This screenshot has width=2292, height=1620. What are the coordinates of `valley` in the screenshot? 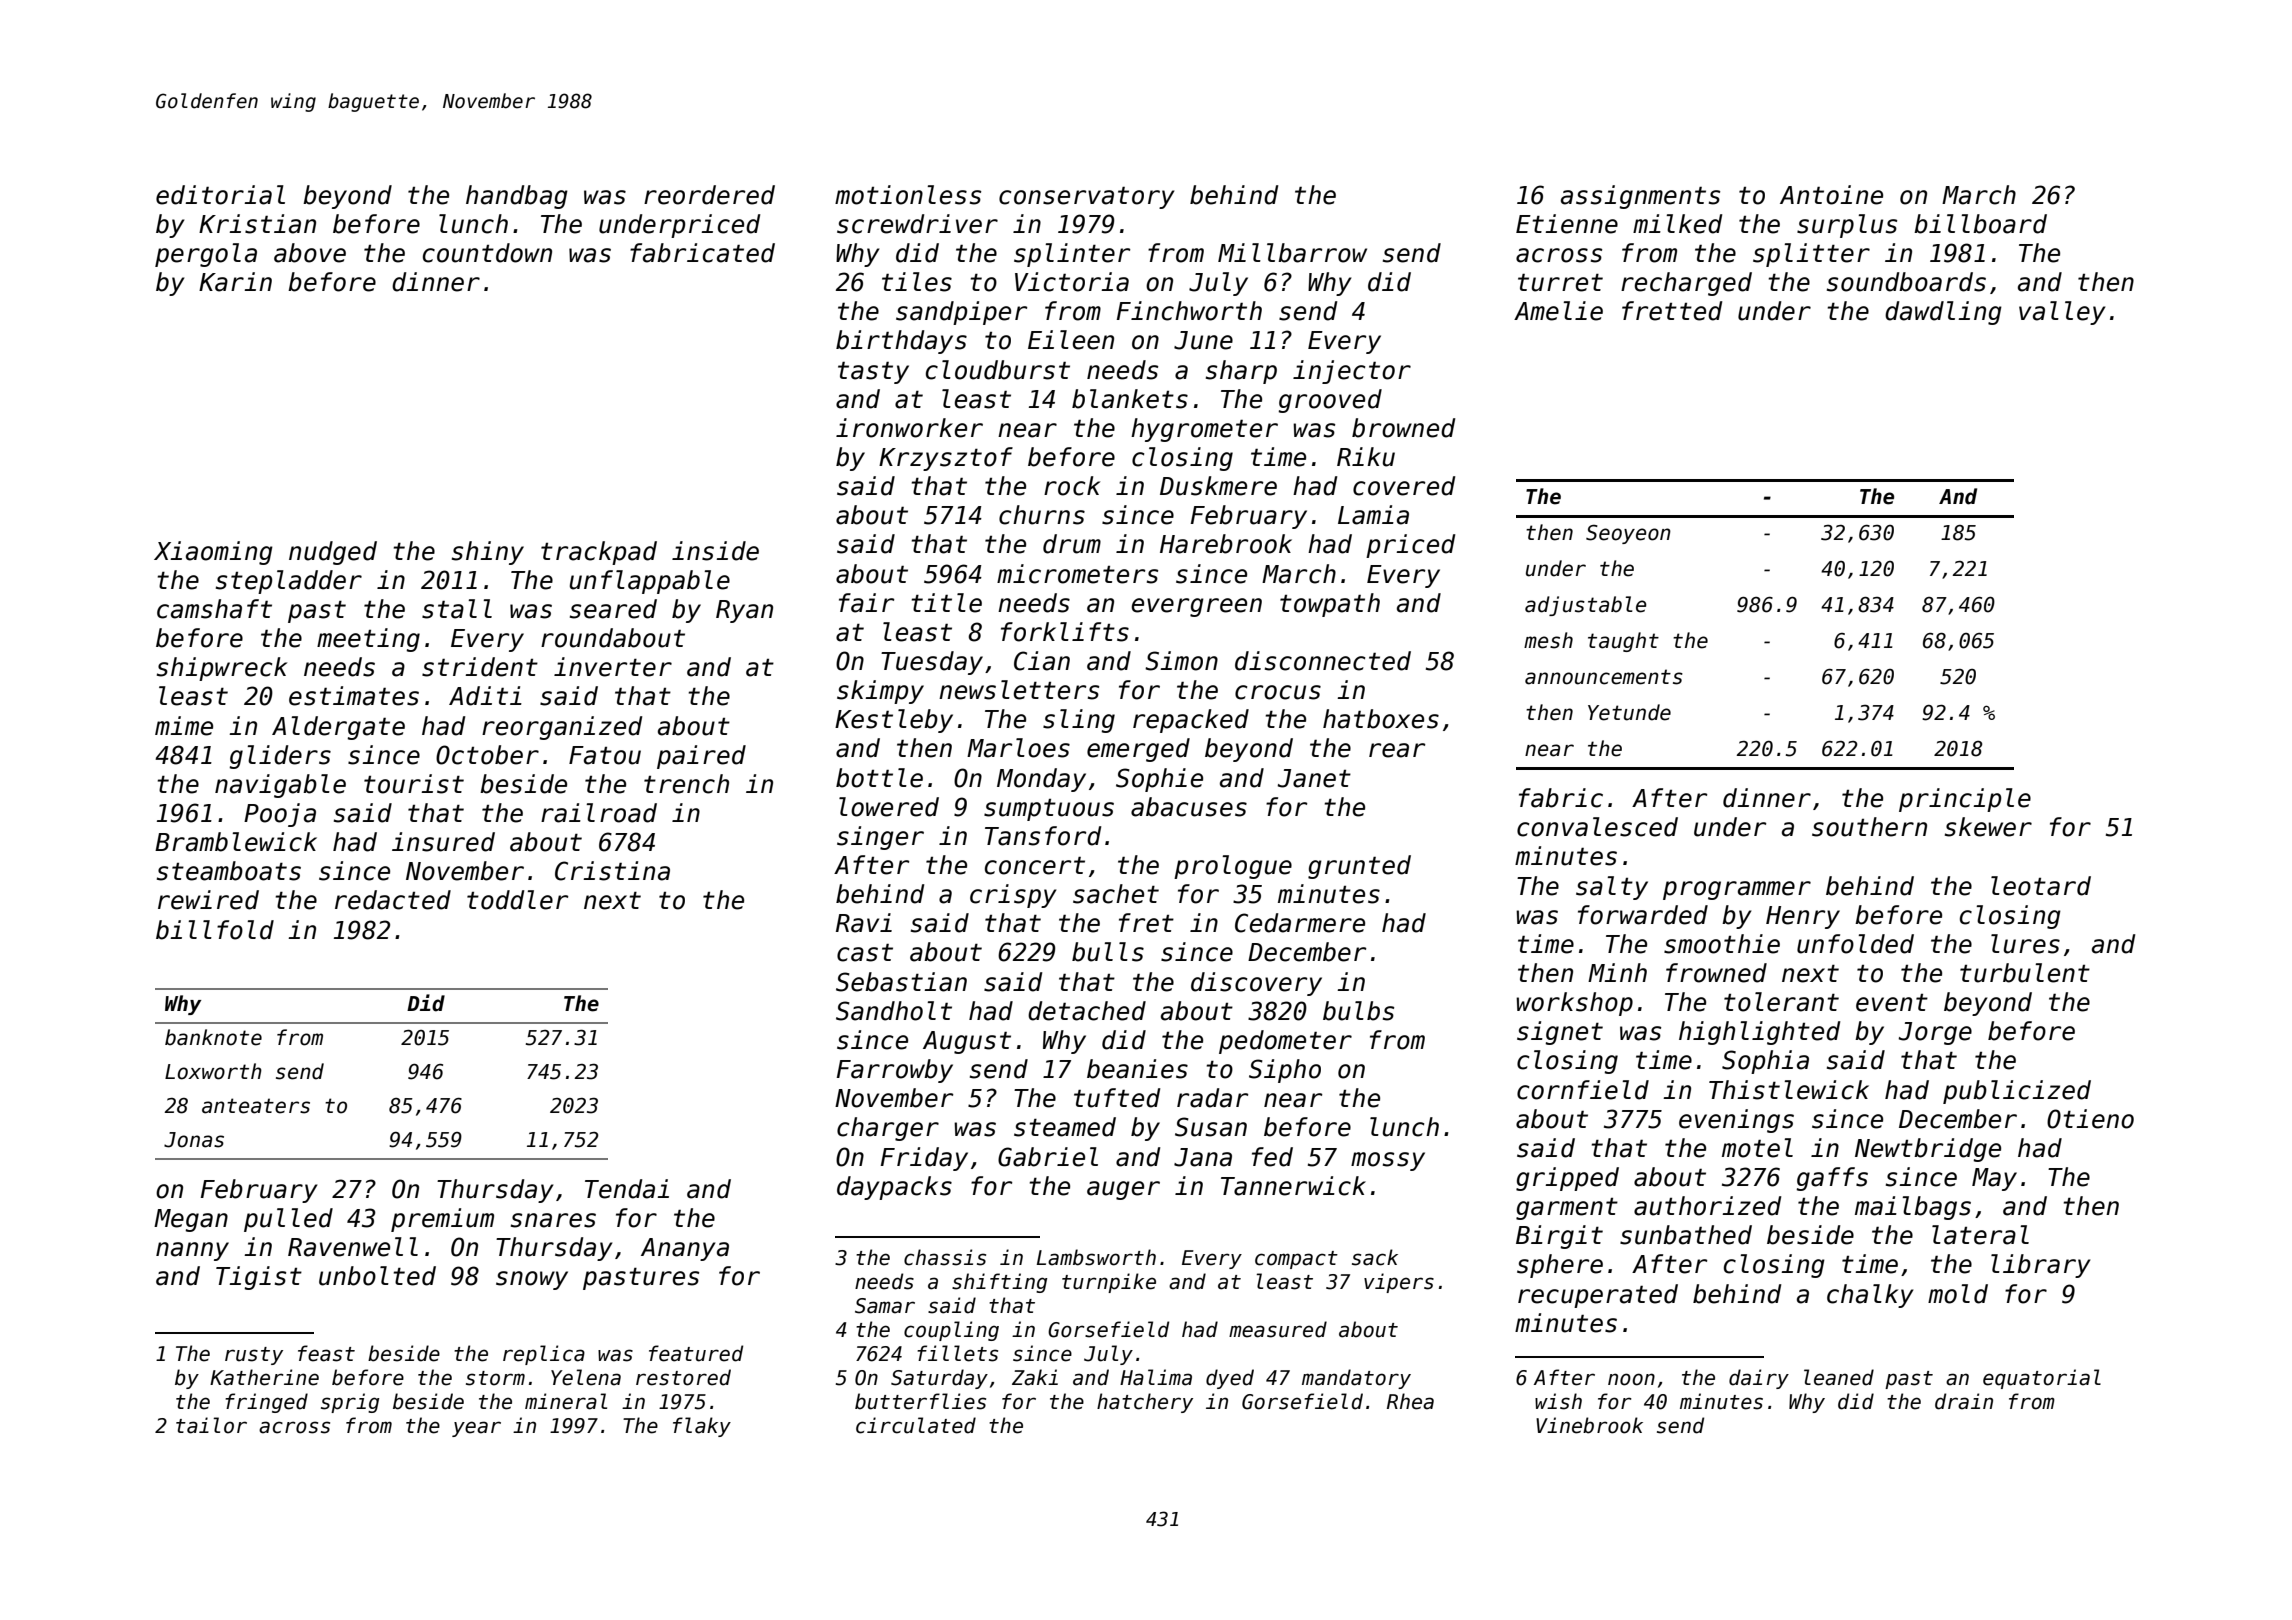 It's located at (2062, 313).
